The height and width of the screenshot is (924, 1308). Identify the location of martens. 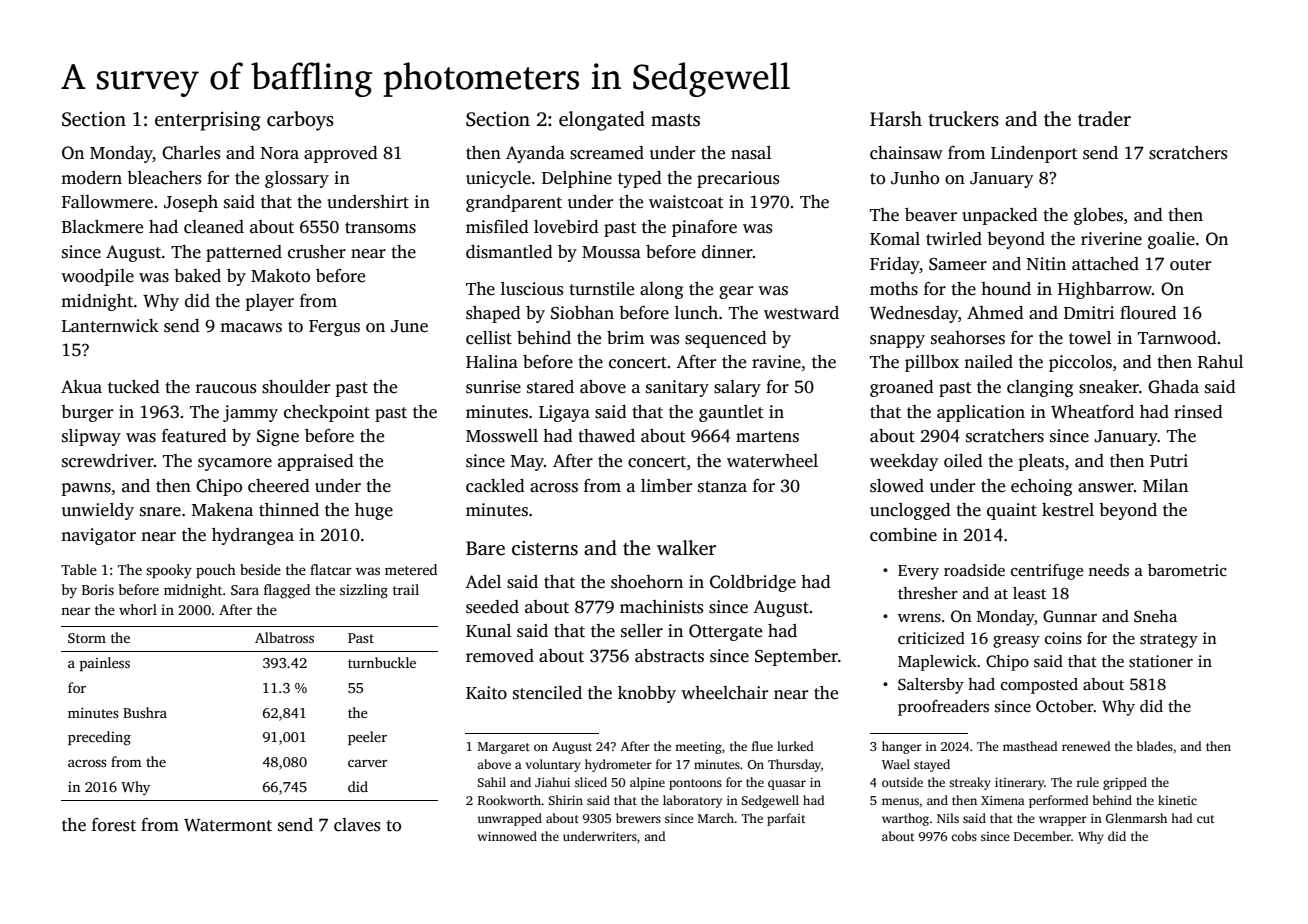
(767, 437).
